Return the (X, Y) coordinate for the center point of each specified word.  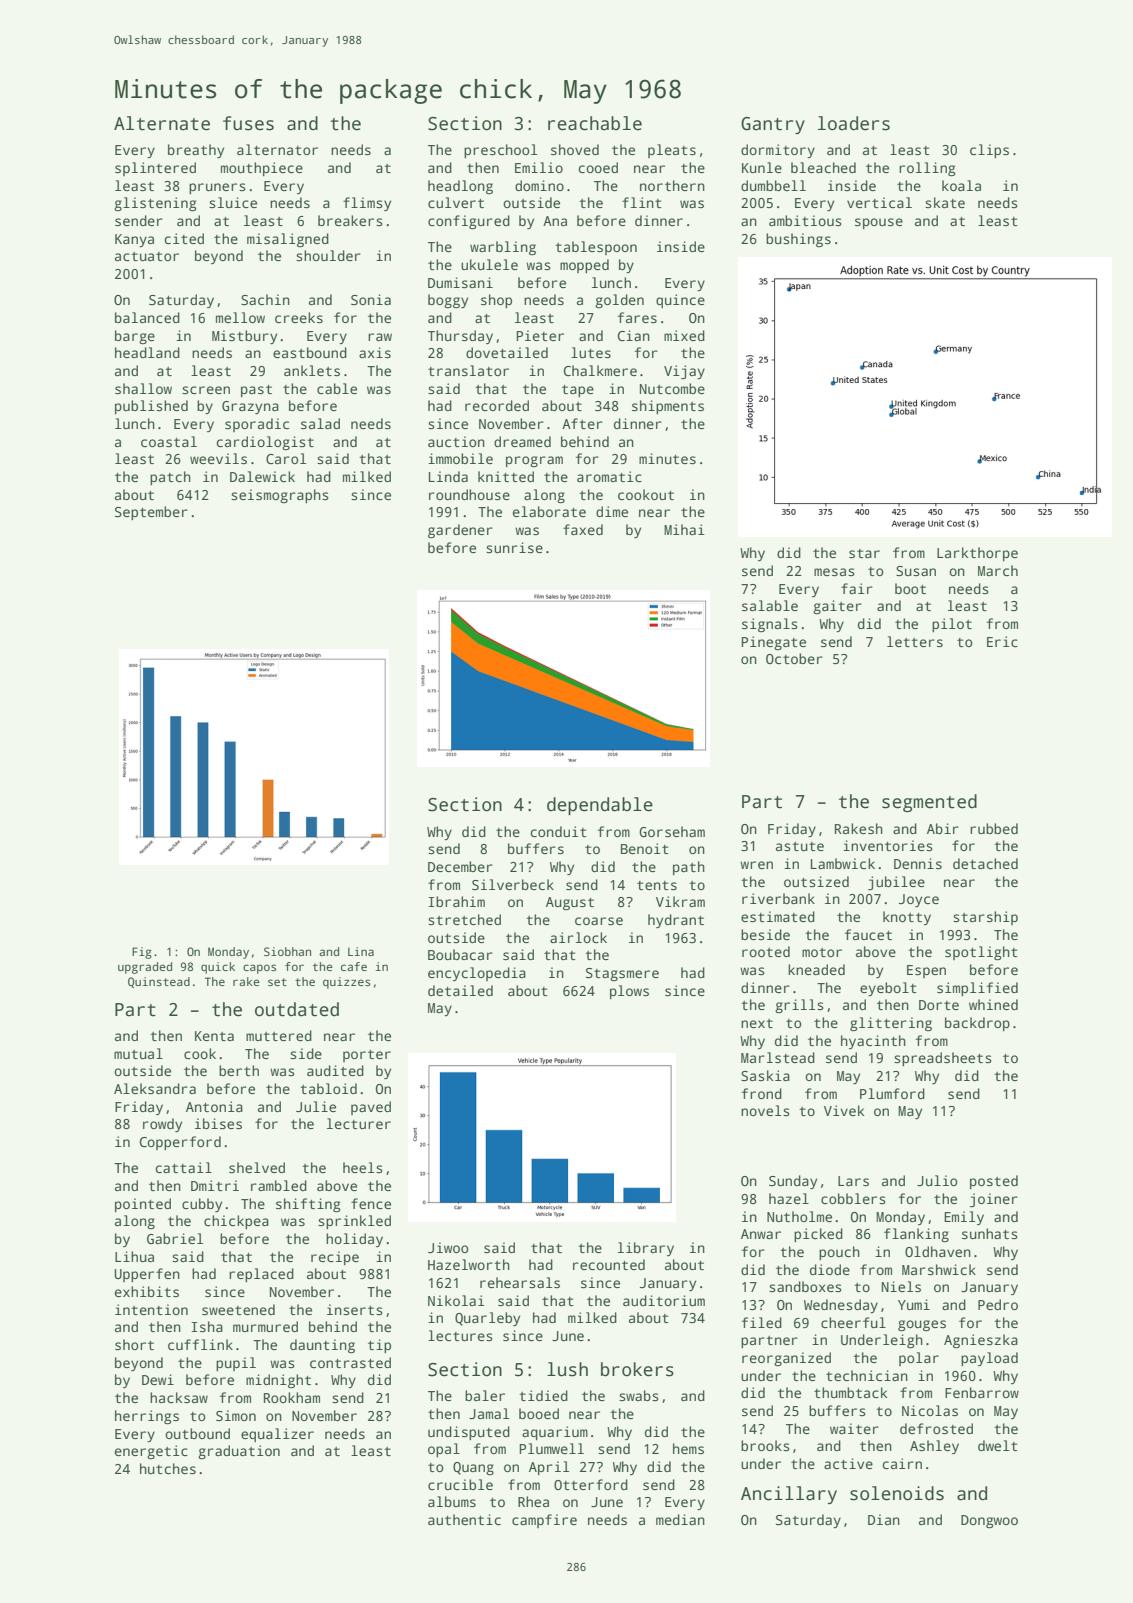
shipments (668, 407)
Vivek (844, 1110)
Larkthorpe (977, 554)
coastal (169, 441)
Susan (916, 571)
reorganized (786, 1359)
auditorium (664, 1300)
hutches (168, 1468)
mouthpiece (262, 169)
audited (335, 1070)
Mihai (684, 529)
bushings (798, 240)
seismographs (280, 496)
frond (762, 1093)
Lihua (134, 1256)
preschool (500, 151)
